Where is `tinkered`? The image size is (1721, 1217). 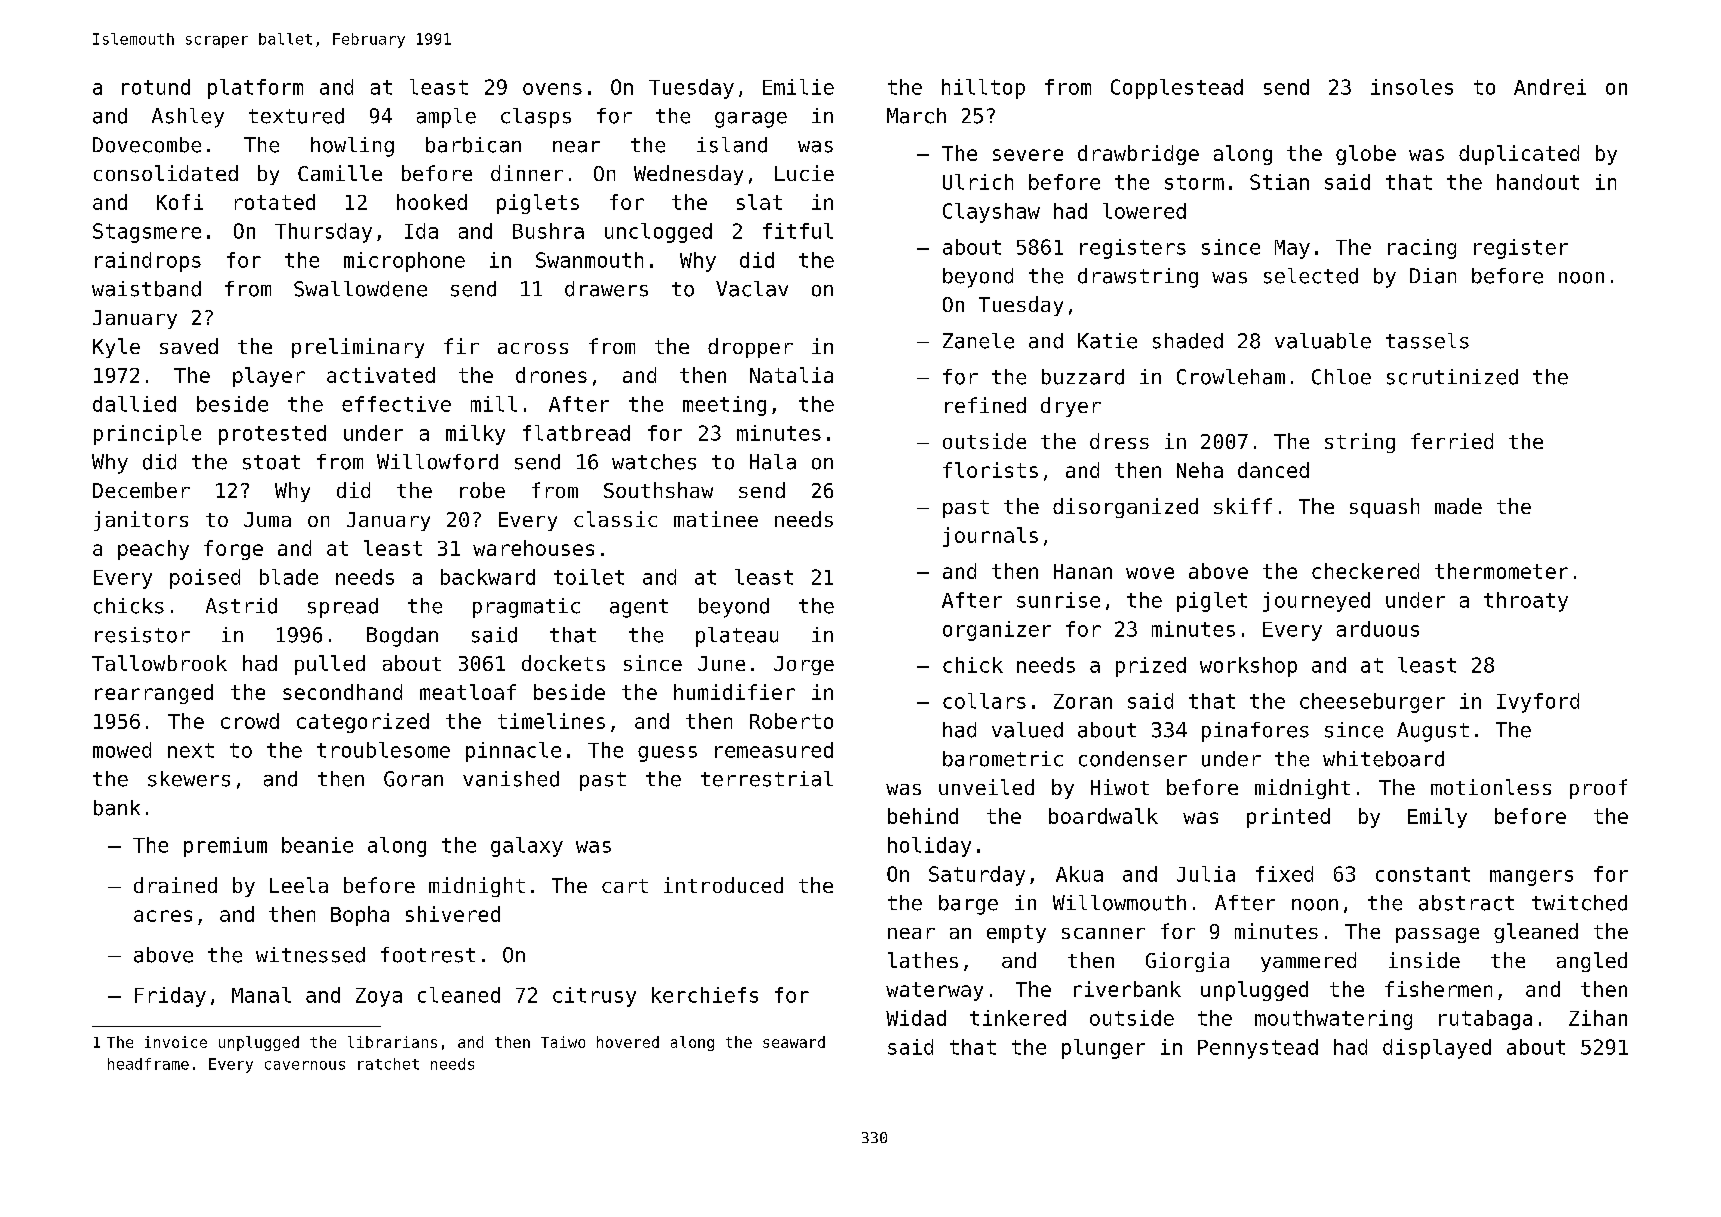 tinkered is located at coordinates (1018, 1018).
